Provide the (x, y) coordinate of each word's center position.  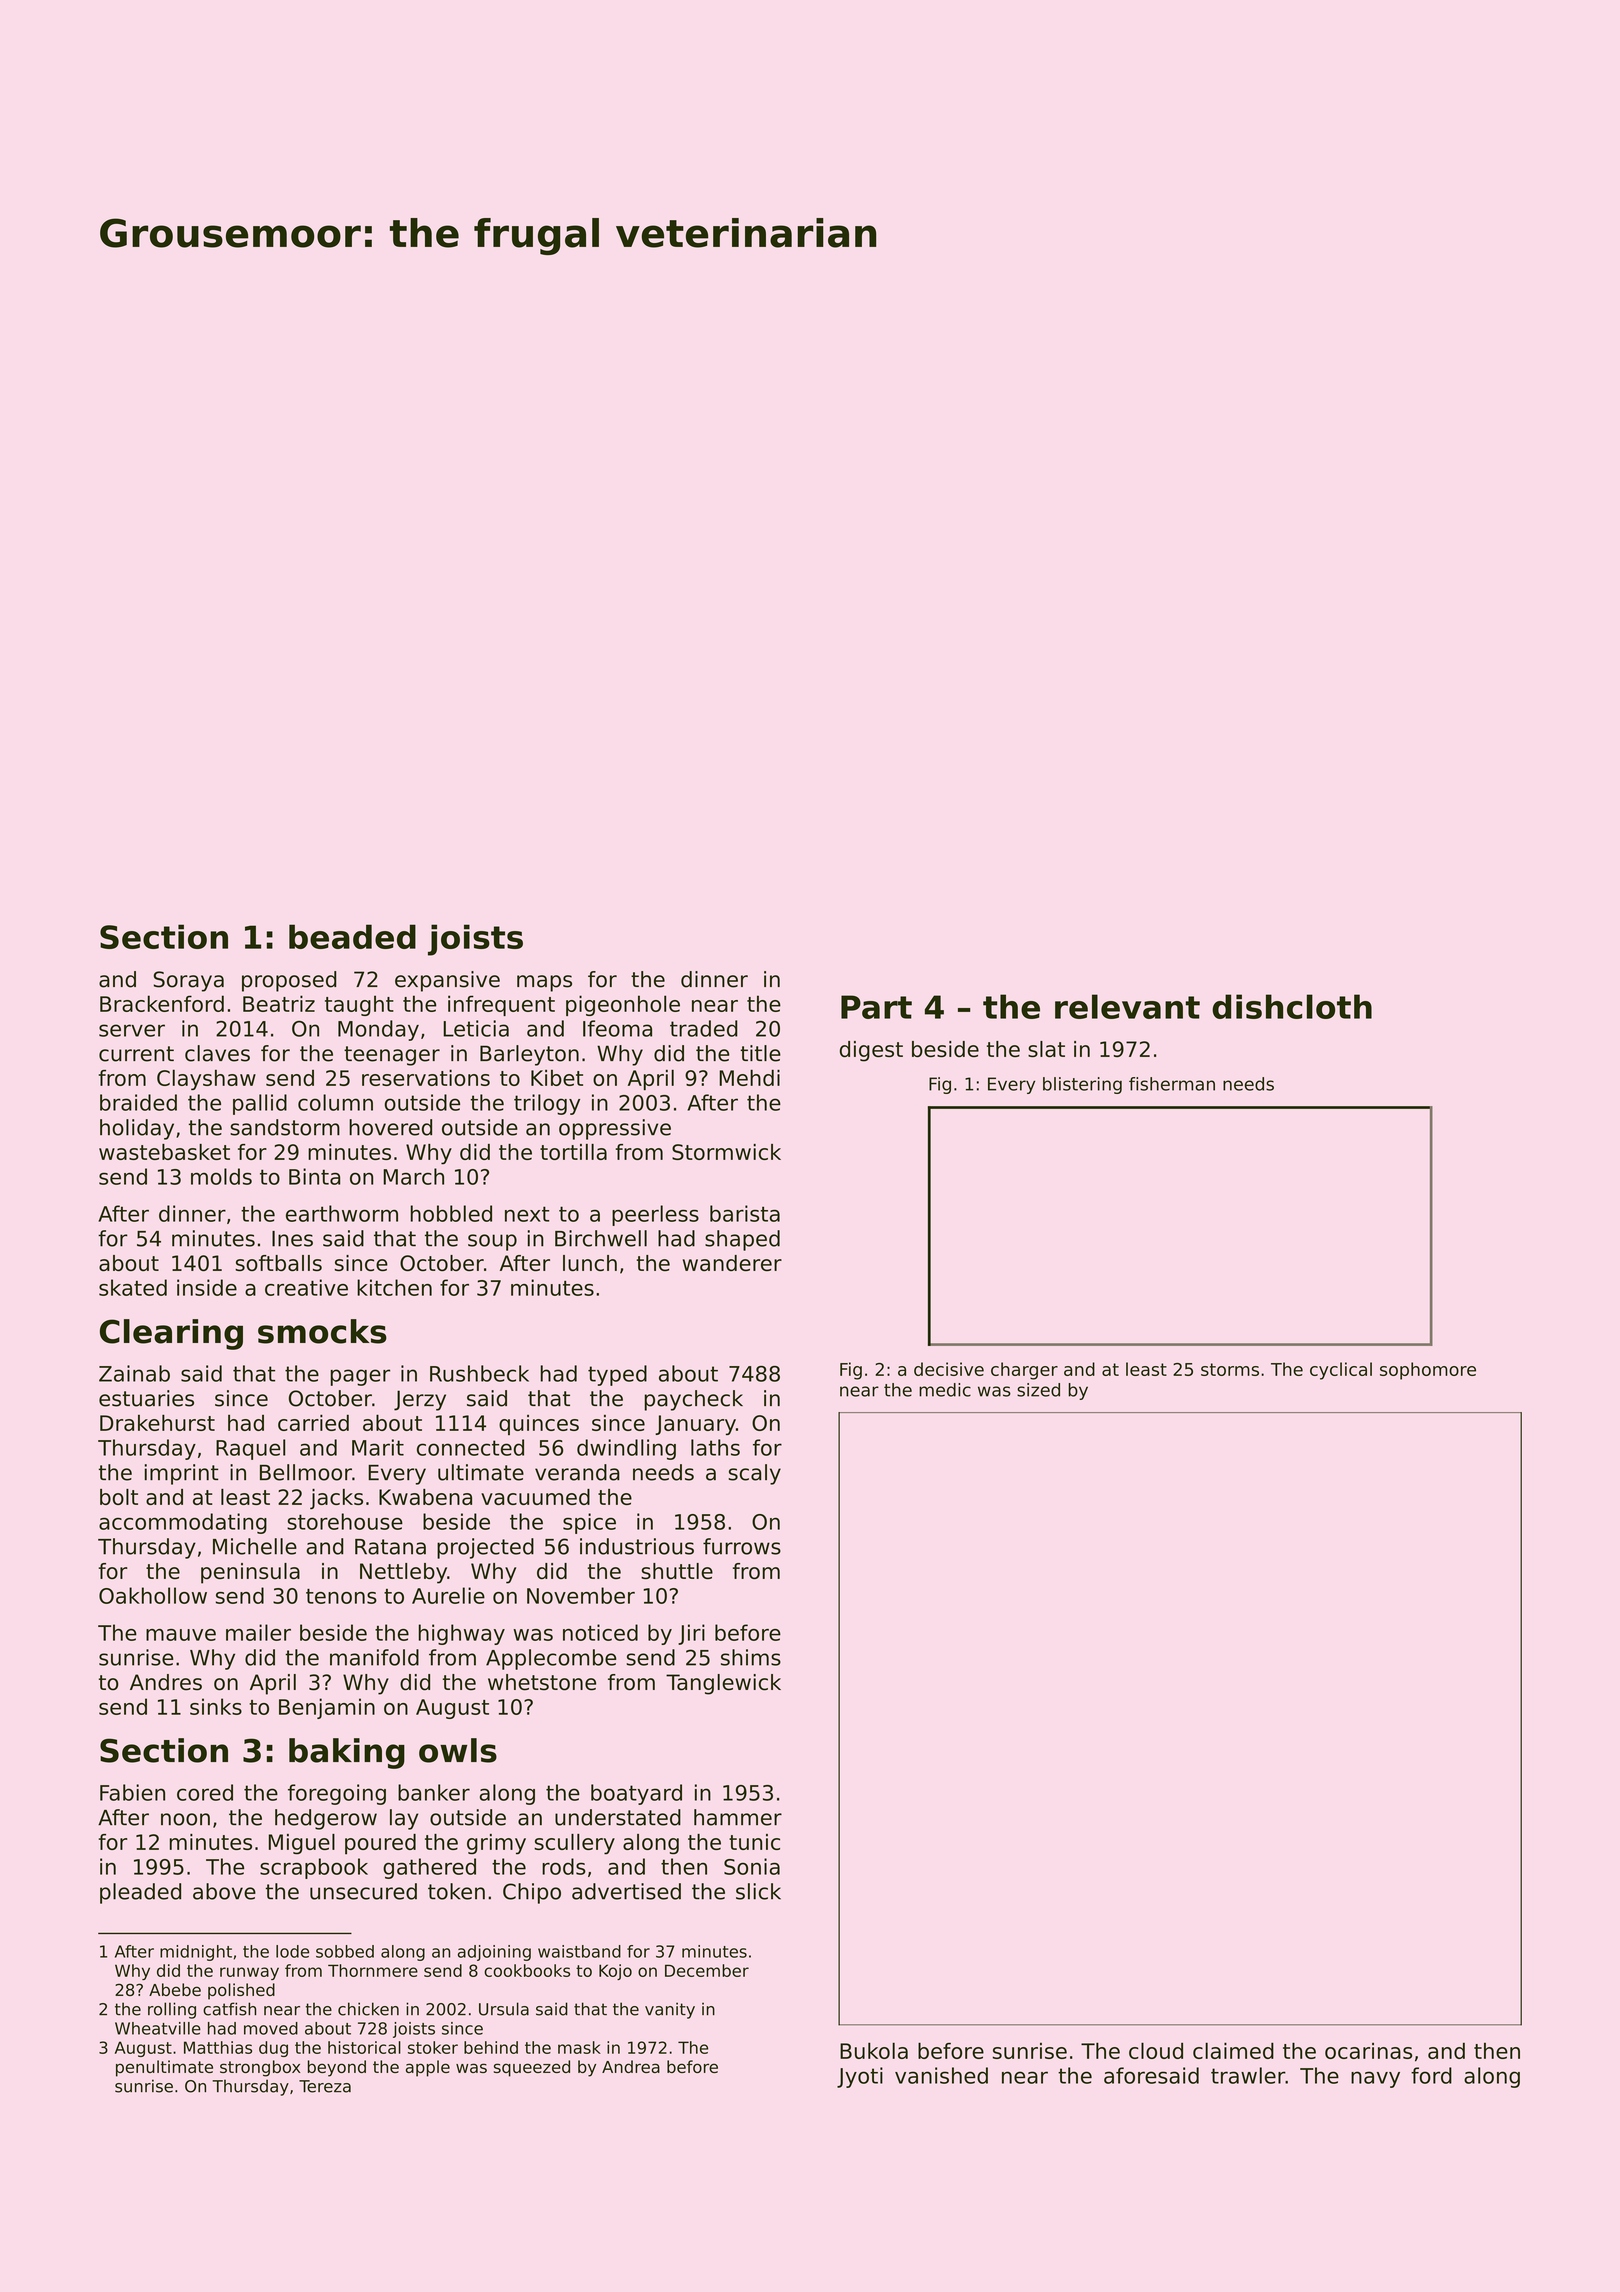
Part (876, 1007)
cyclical (1341, 1371)
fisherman (1172, 1084)
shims (751, 1657)
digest (871, 1051)
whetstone (542, 1682)
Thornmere (373, 1970)
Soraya (189, 981)
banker (434, 1792)
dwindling (626, 1449)
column (335, 1102)
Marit (378, 1447)
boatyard (636, 1794)
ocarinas (1368, 2051)
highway (462, 1634)
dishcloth (1292, 1006)
